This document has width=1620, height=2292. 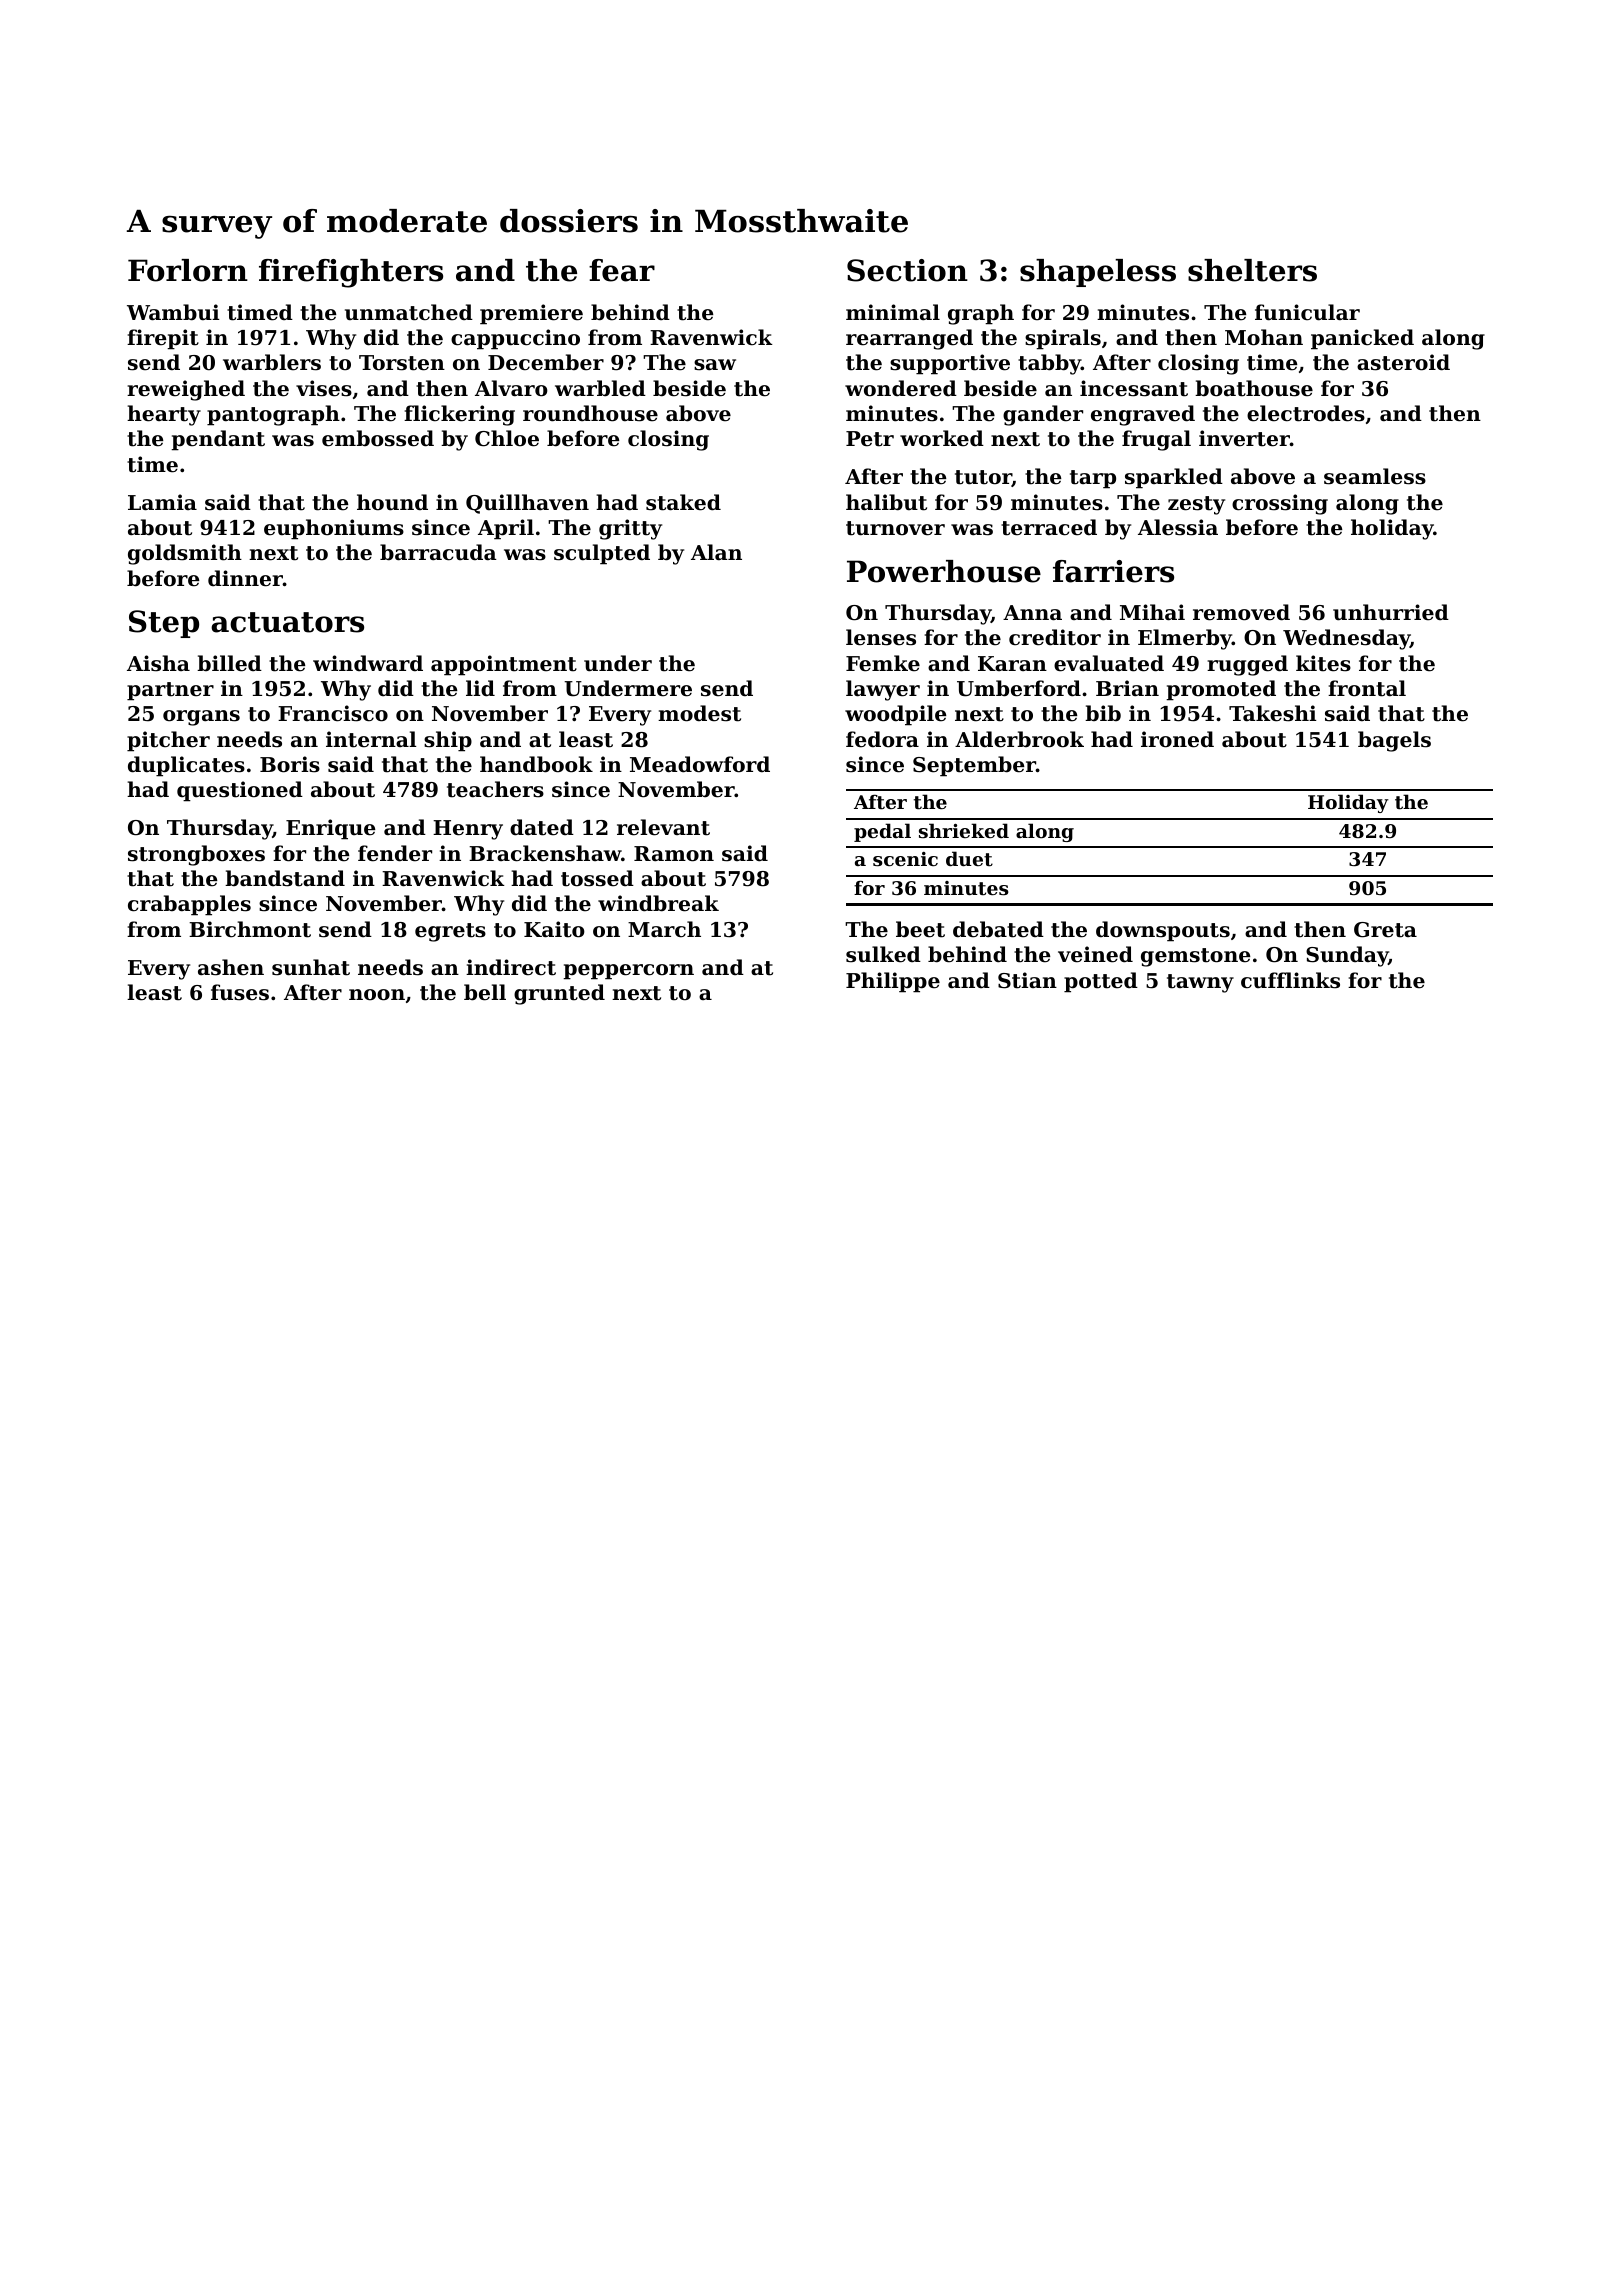 What do you see at coordinates (1185, 639) in the document?
I see `Elmerby` at bounding box center [1185, 639].
